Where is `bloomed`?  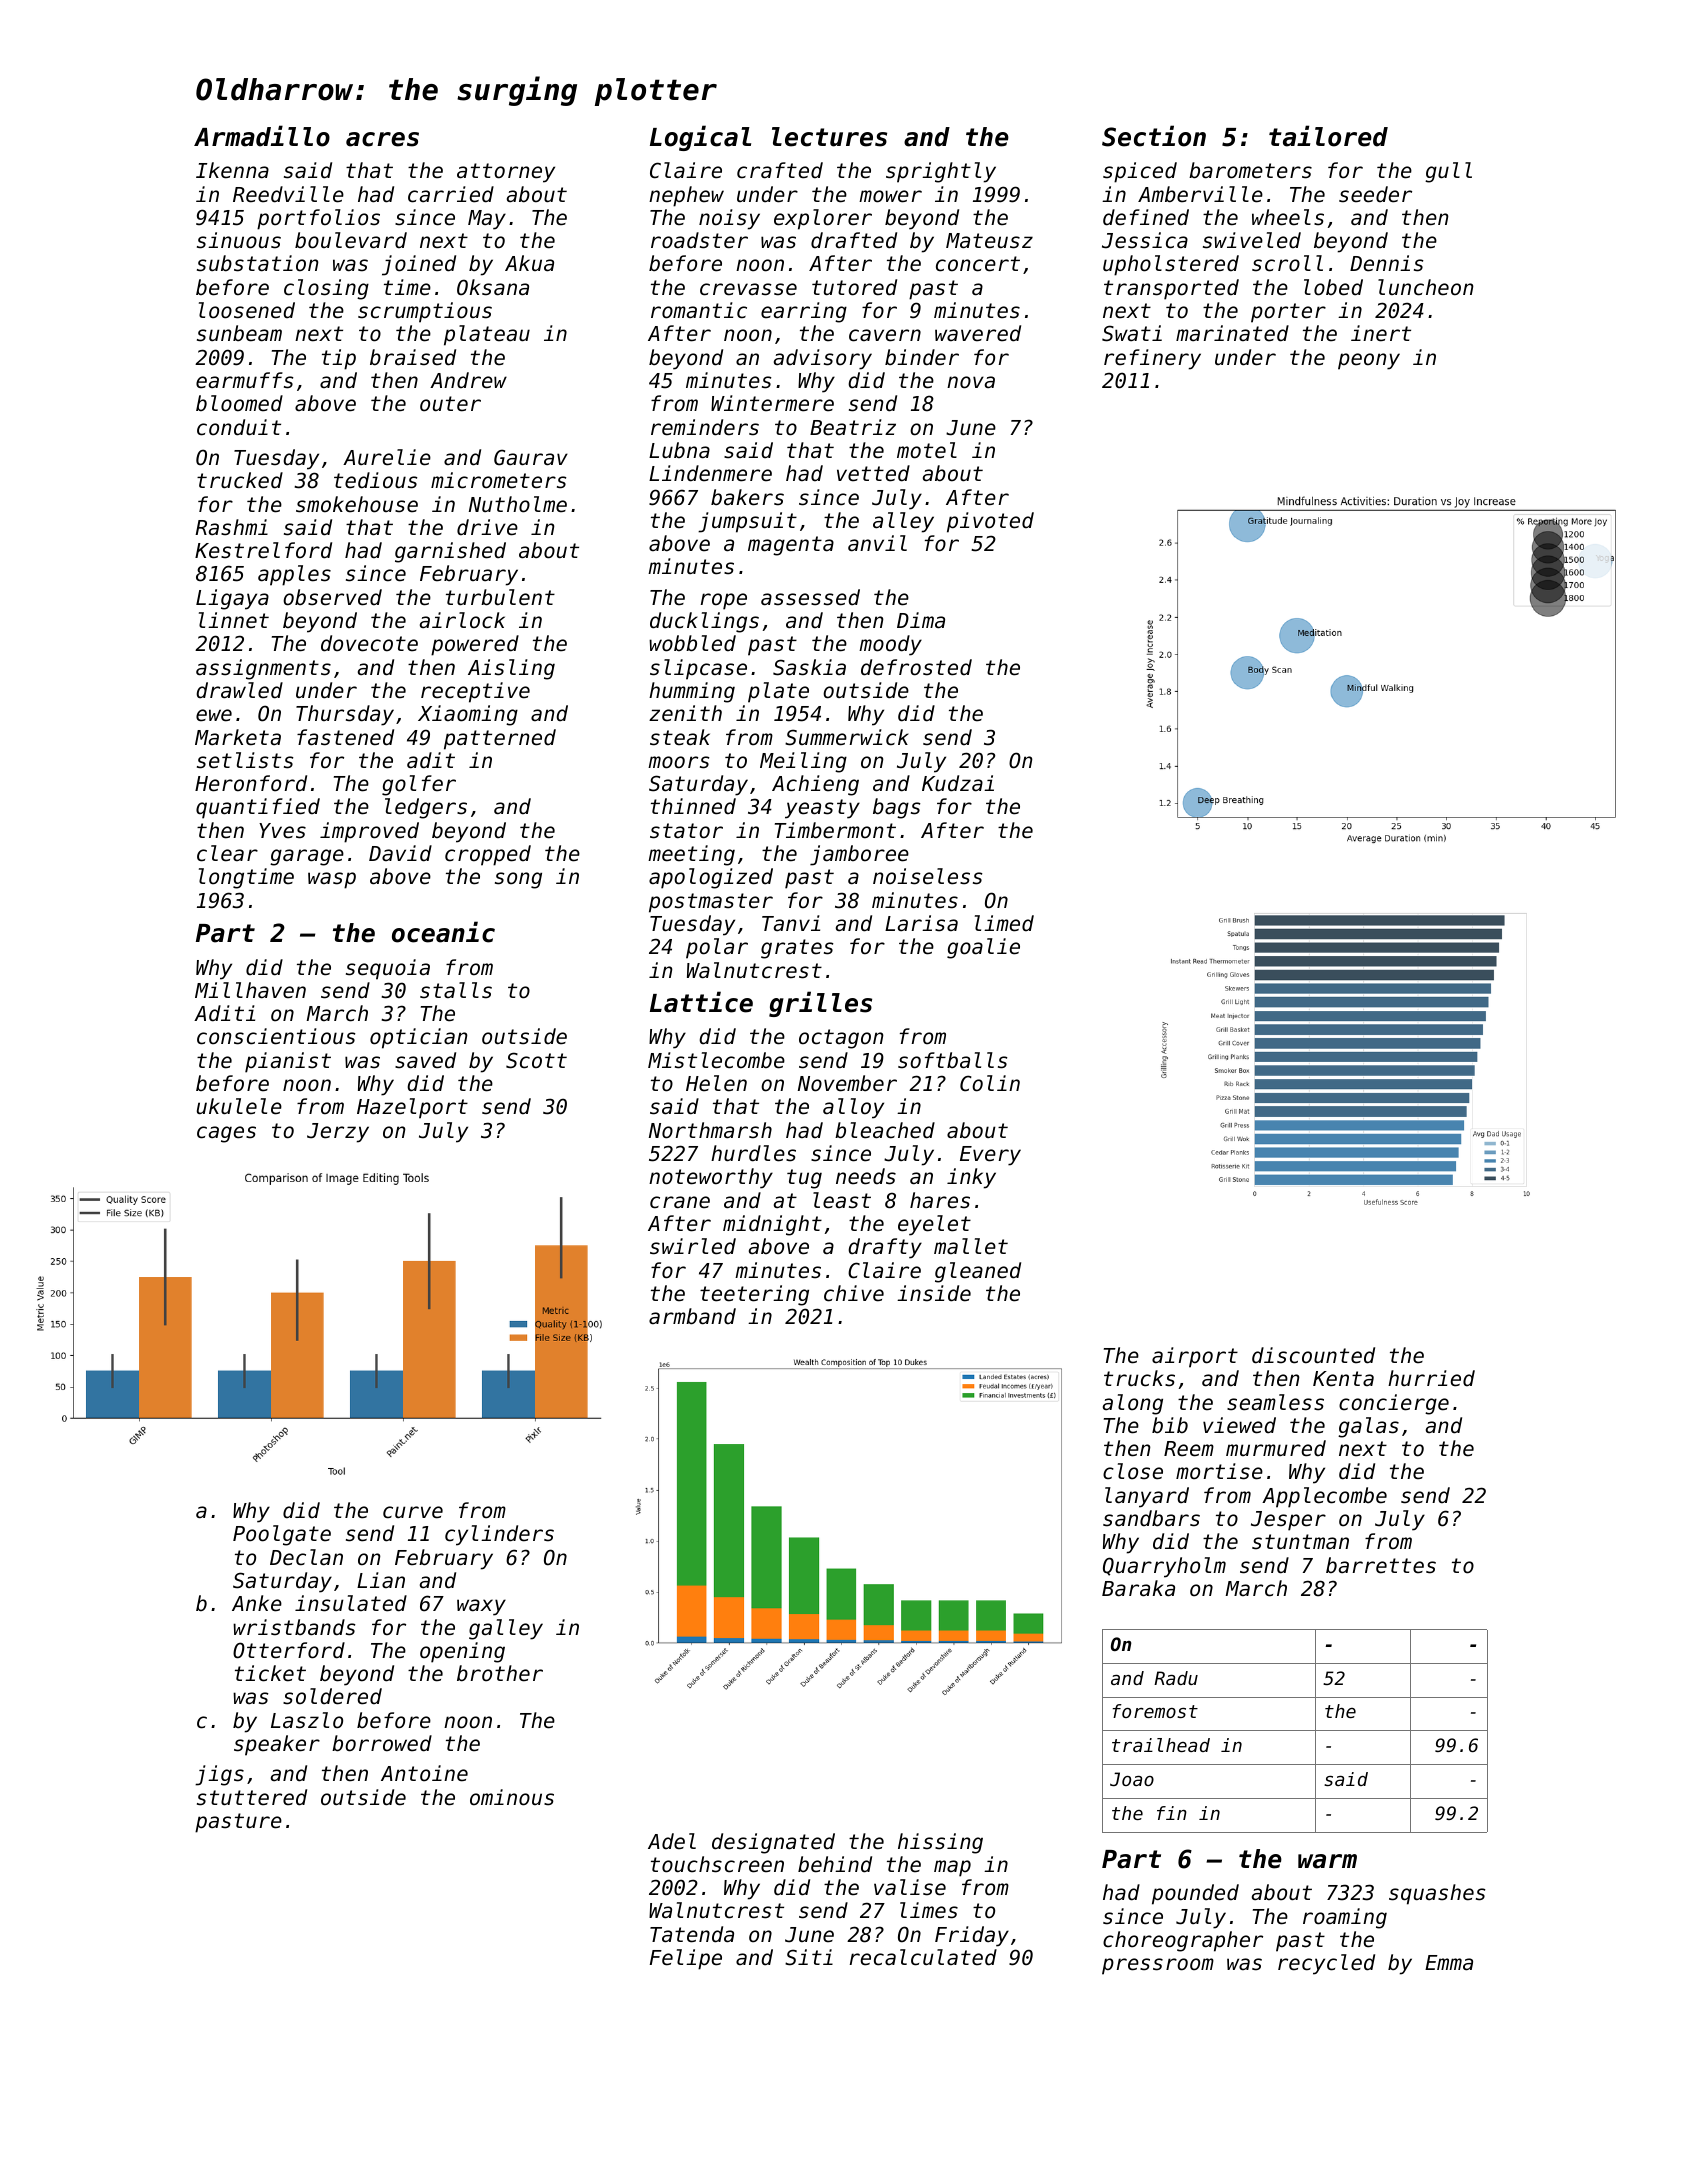
bloomed is located at coordinates (239, 403).
